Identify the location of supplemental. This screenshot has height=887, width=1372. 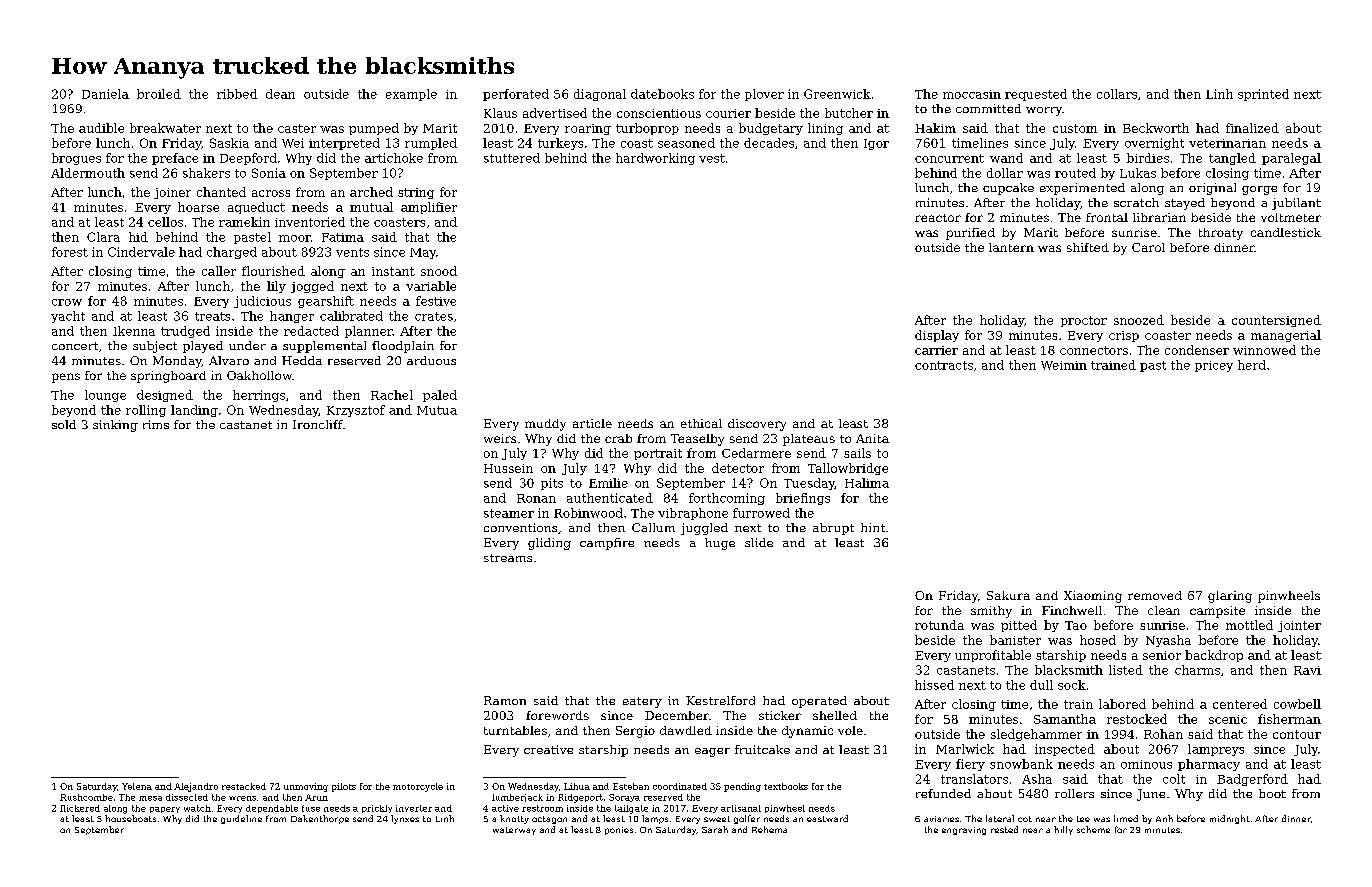
(324, 347).
